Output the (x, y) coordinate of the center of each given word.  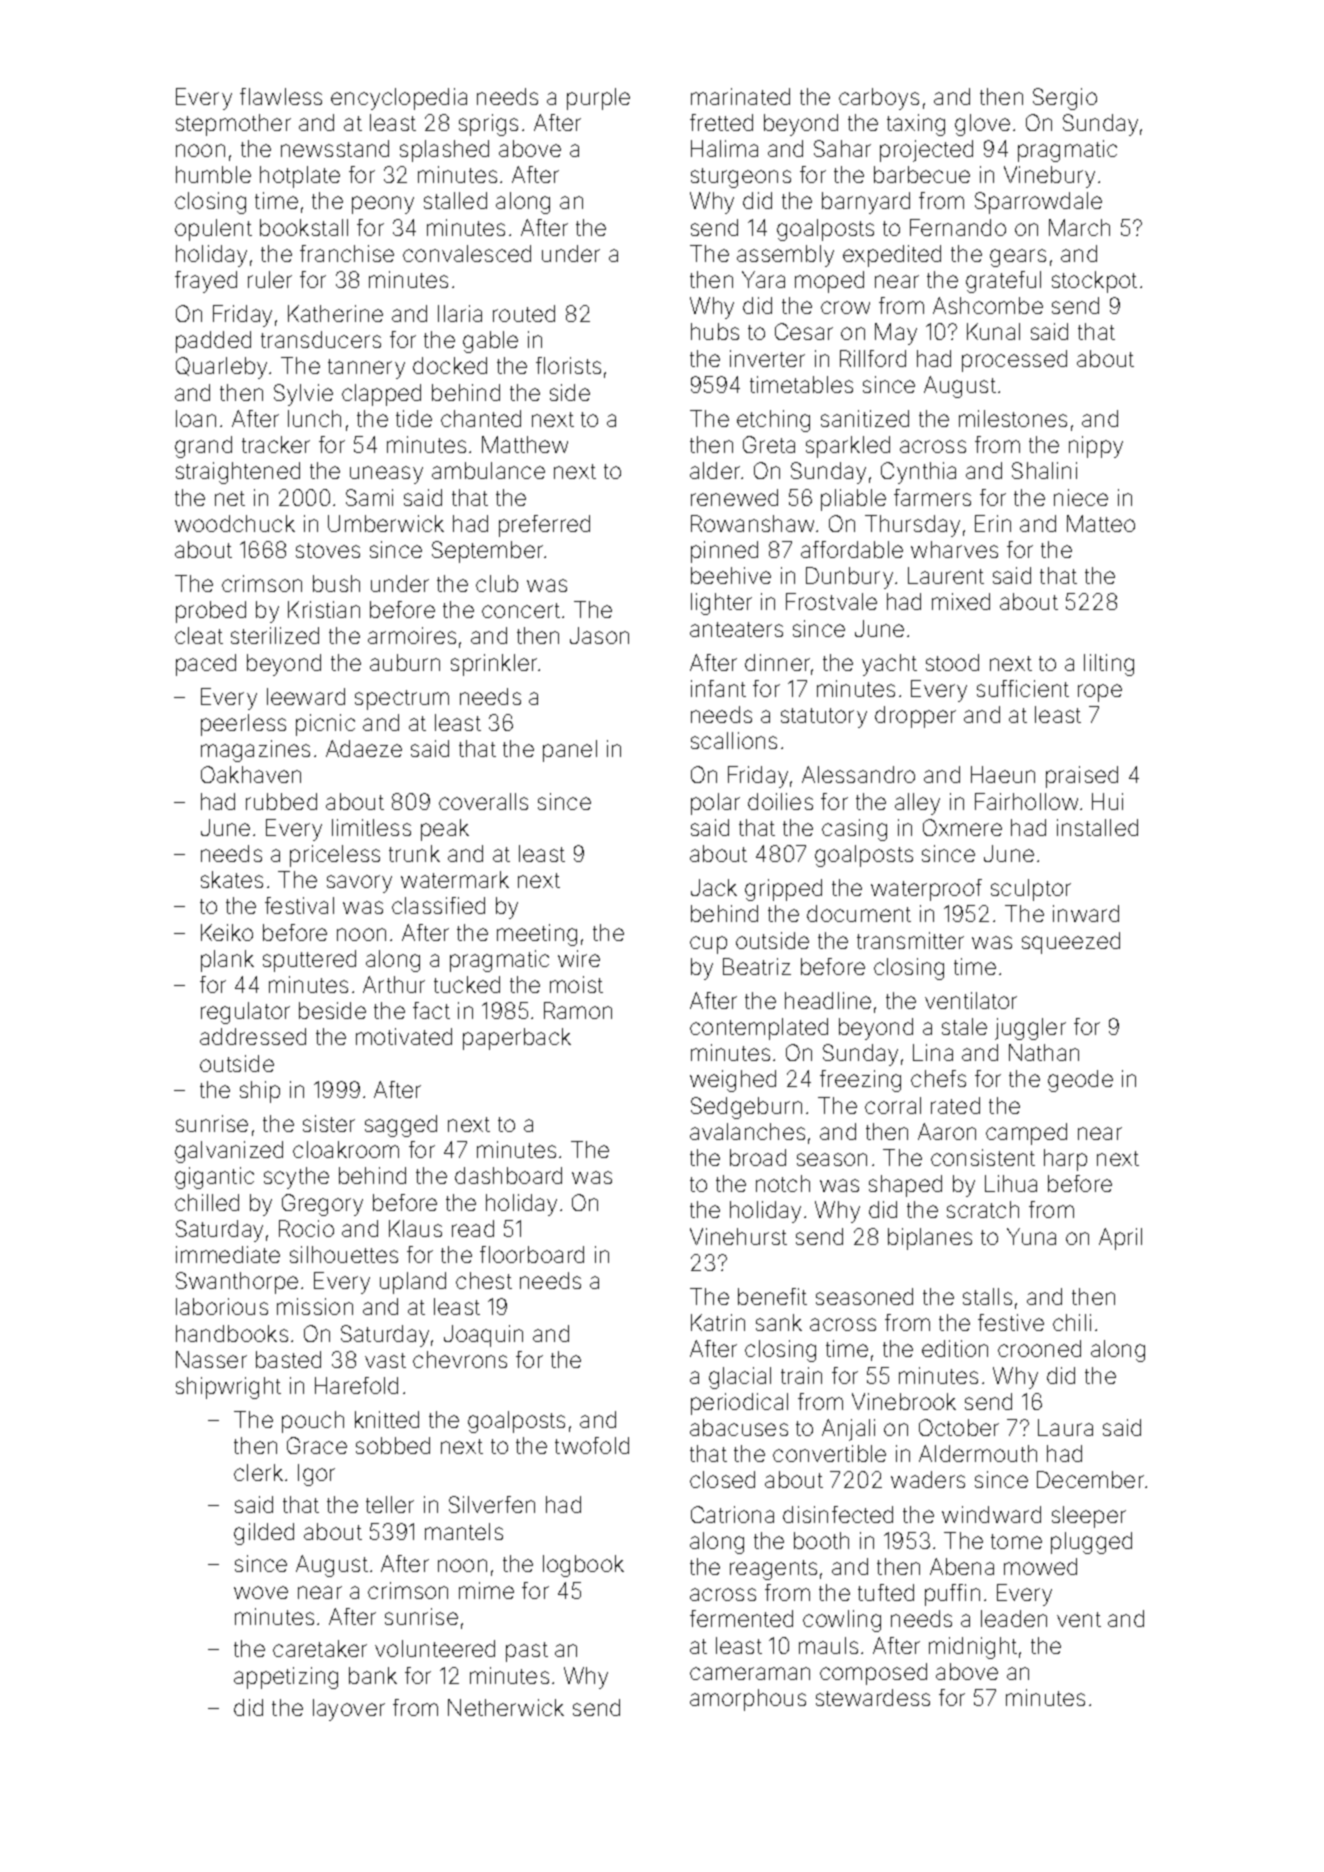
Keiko (227, 932)
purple (598, 99)
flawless (281, 96)
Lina (933, 1052)
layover (349, 1710)
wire (579, 958)
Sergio (1065, 99)
